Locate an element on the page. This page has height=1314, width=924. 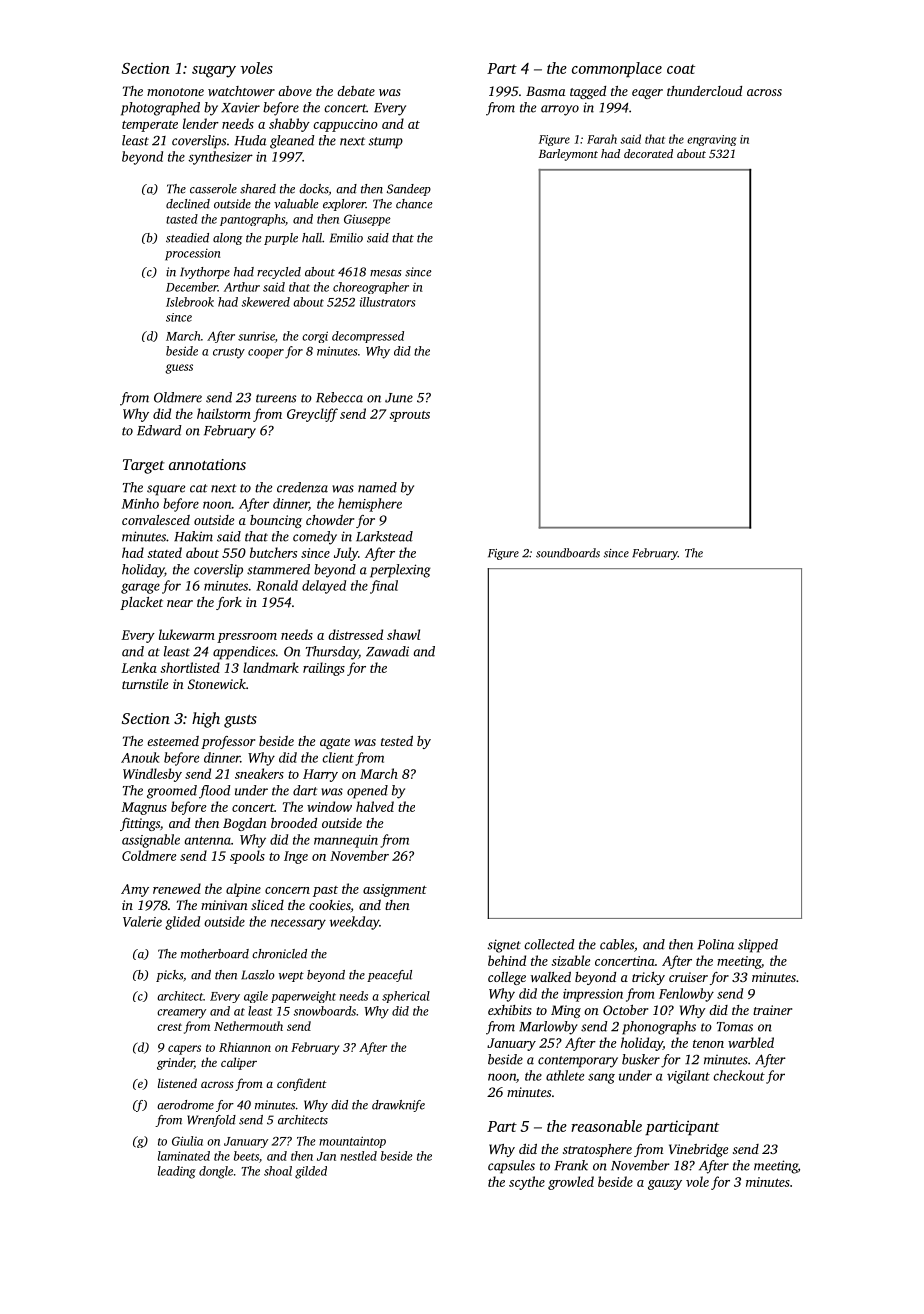
gleaned is located at coordinates (292, 142).
